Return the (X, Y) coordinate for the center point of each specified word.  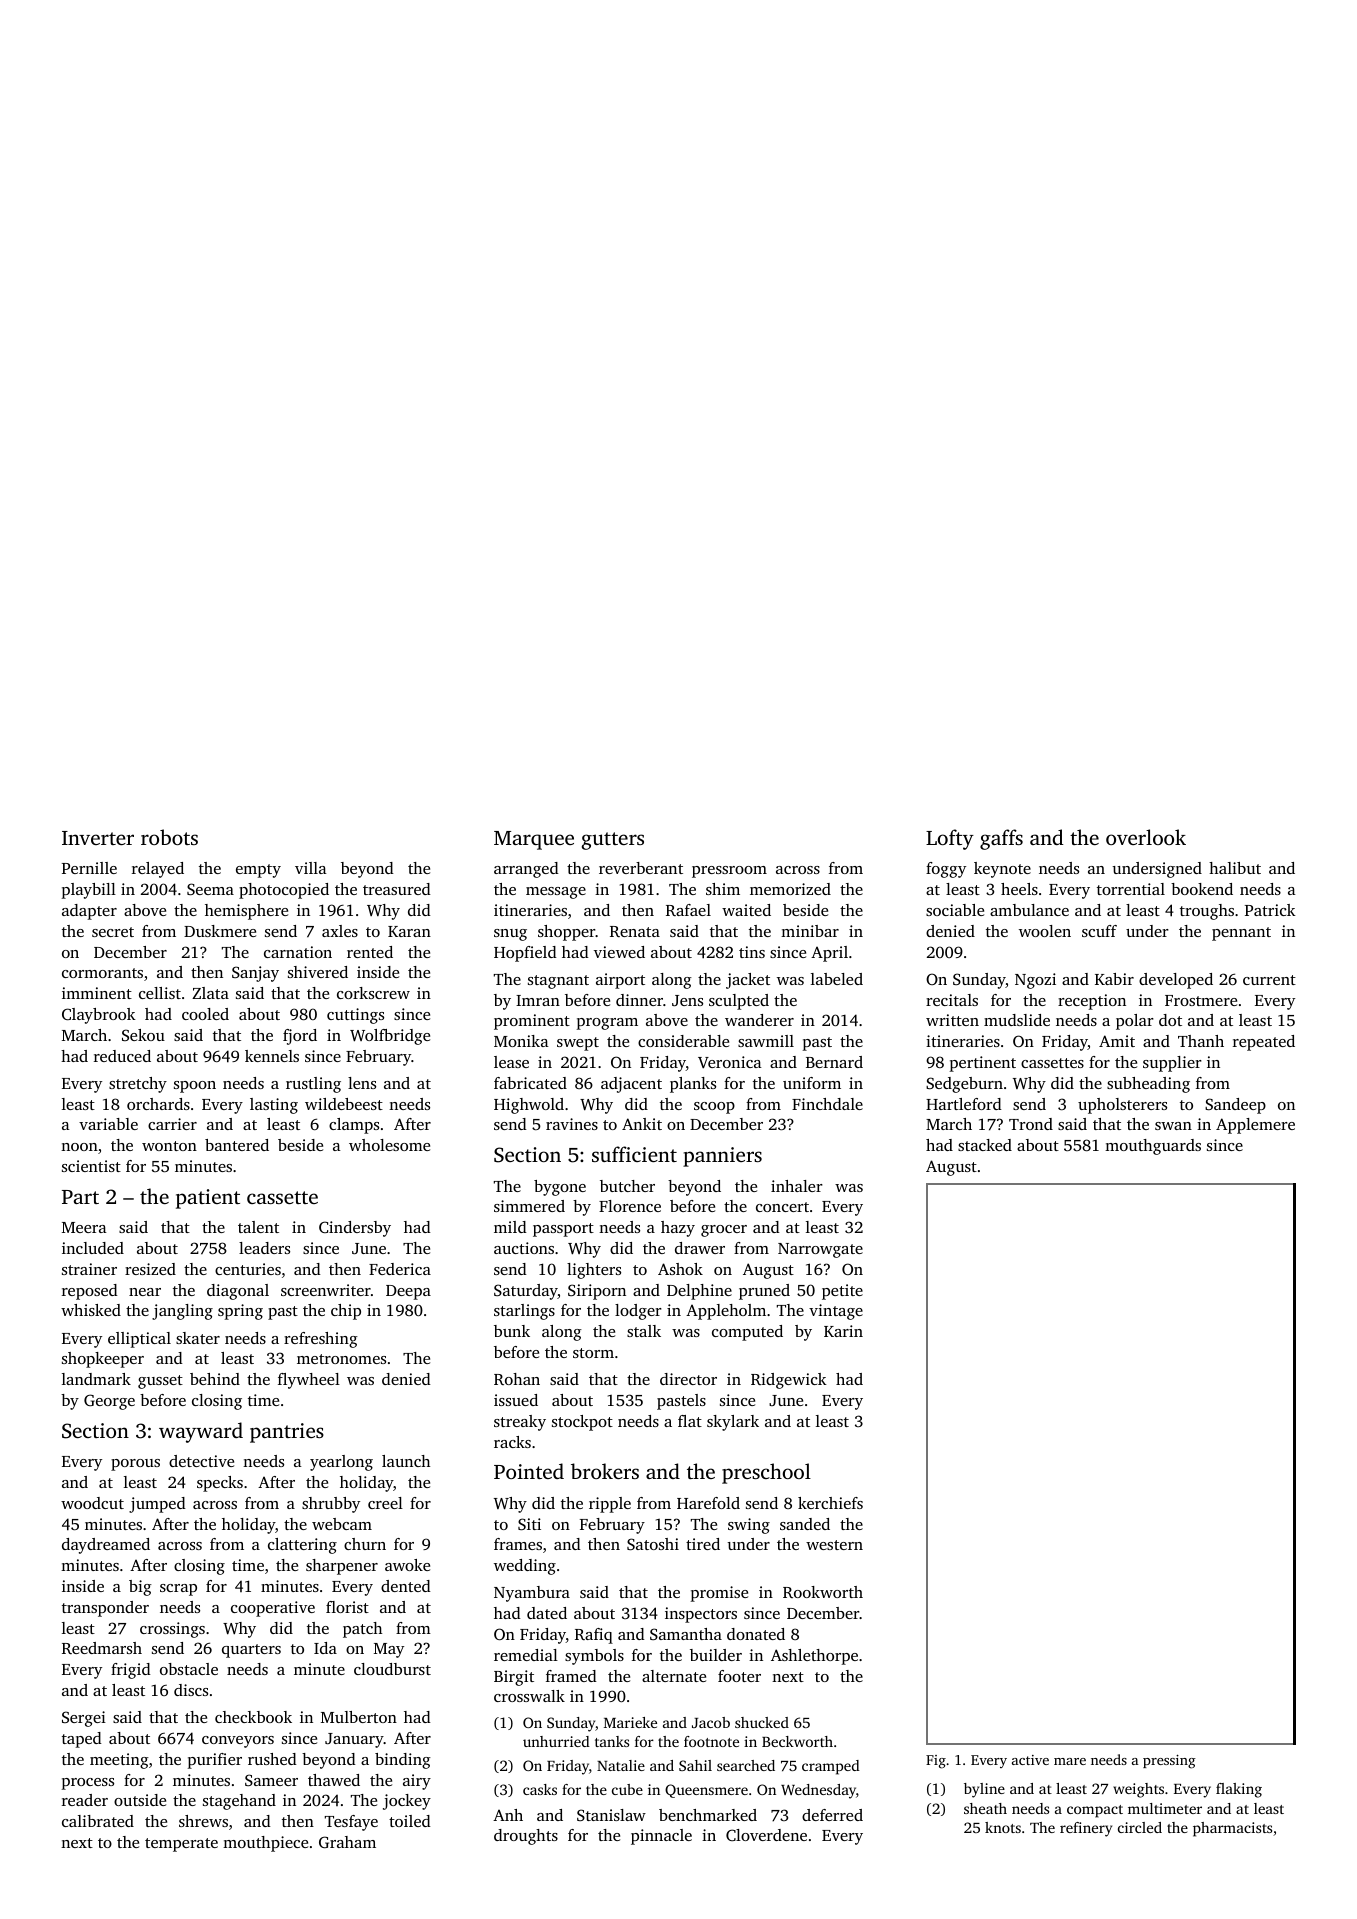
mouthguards (1153, 1147)
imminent (97, 993)
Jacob (711, 1722)
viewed (619, 952)
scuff (1099, 931)
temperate (181, 1845)
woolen (1045, 931)
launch (406, 1461)
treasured (397, 889)
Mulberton (359, 1717)
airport (620, 981)
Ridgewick (789, 1381)
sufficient (634, 1154)
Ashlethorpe (814, 1657)
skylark (733, 1423)
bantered (237, 1145)
